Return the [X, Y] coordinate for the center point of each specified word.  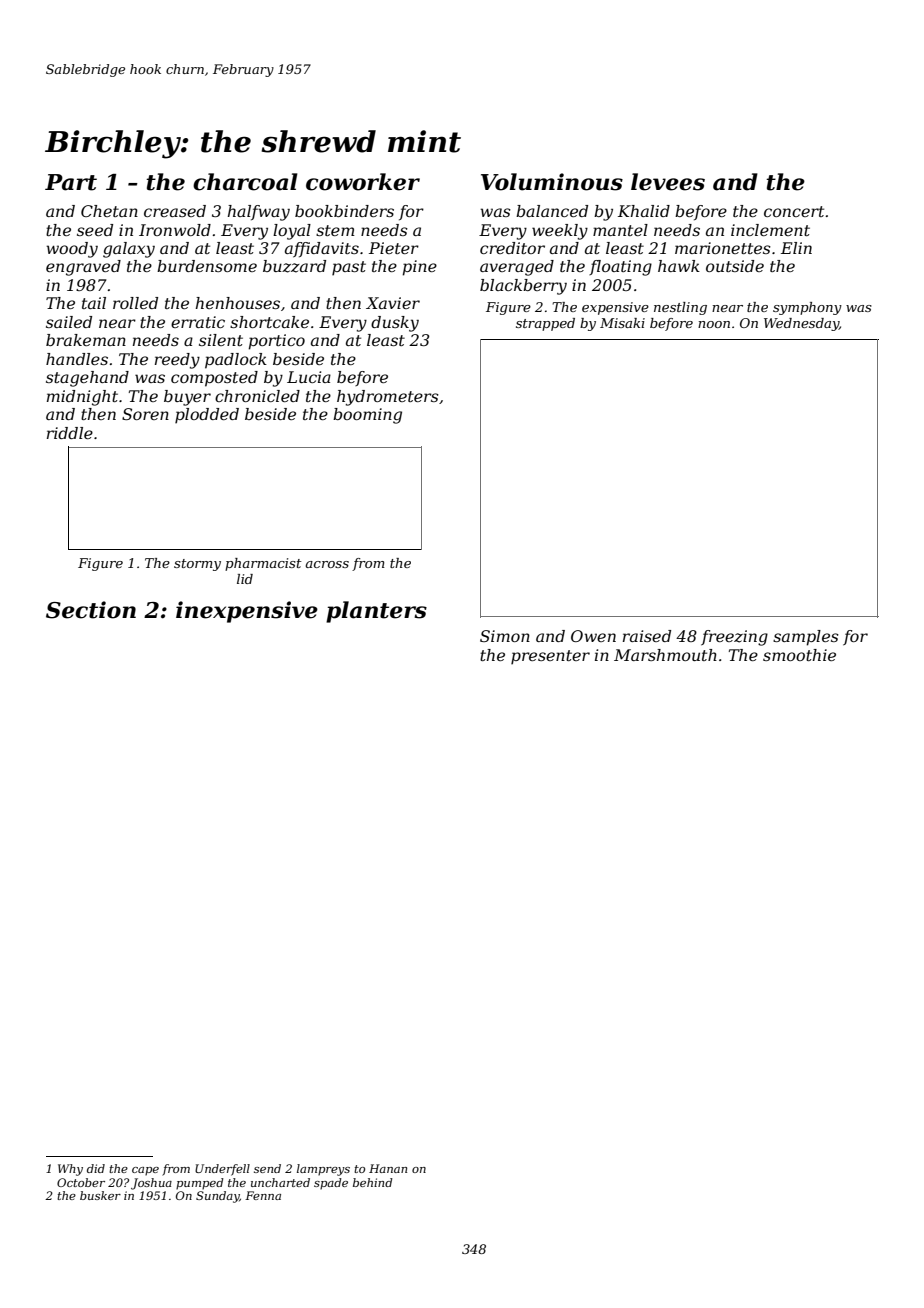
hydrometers [388, 398]
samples [806, 638]
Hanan [388, 1168]
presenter [550, 657]
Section [91, 610]
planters [376, 612]
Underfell [222, 1170]
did [96, 1168]
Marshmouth [665, 655]
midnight [82, 398]
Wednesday [801, 324]
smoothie [799, 655]
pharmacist [263, 564]
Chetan [109, 211]
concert [794, 211]
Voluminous [552, 182]
